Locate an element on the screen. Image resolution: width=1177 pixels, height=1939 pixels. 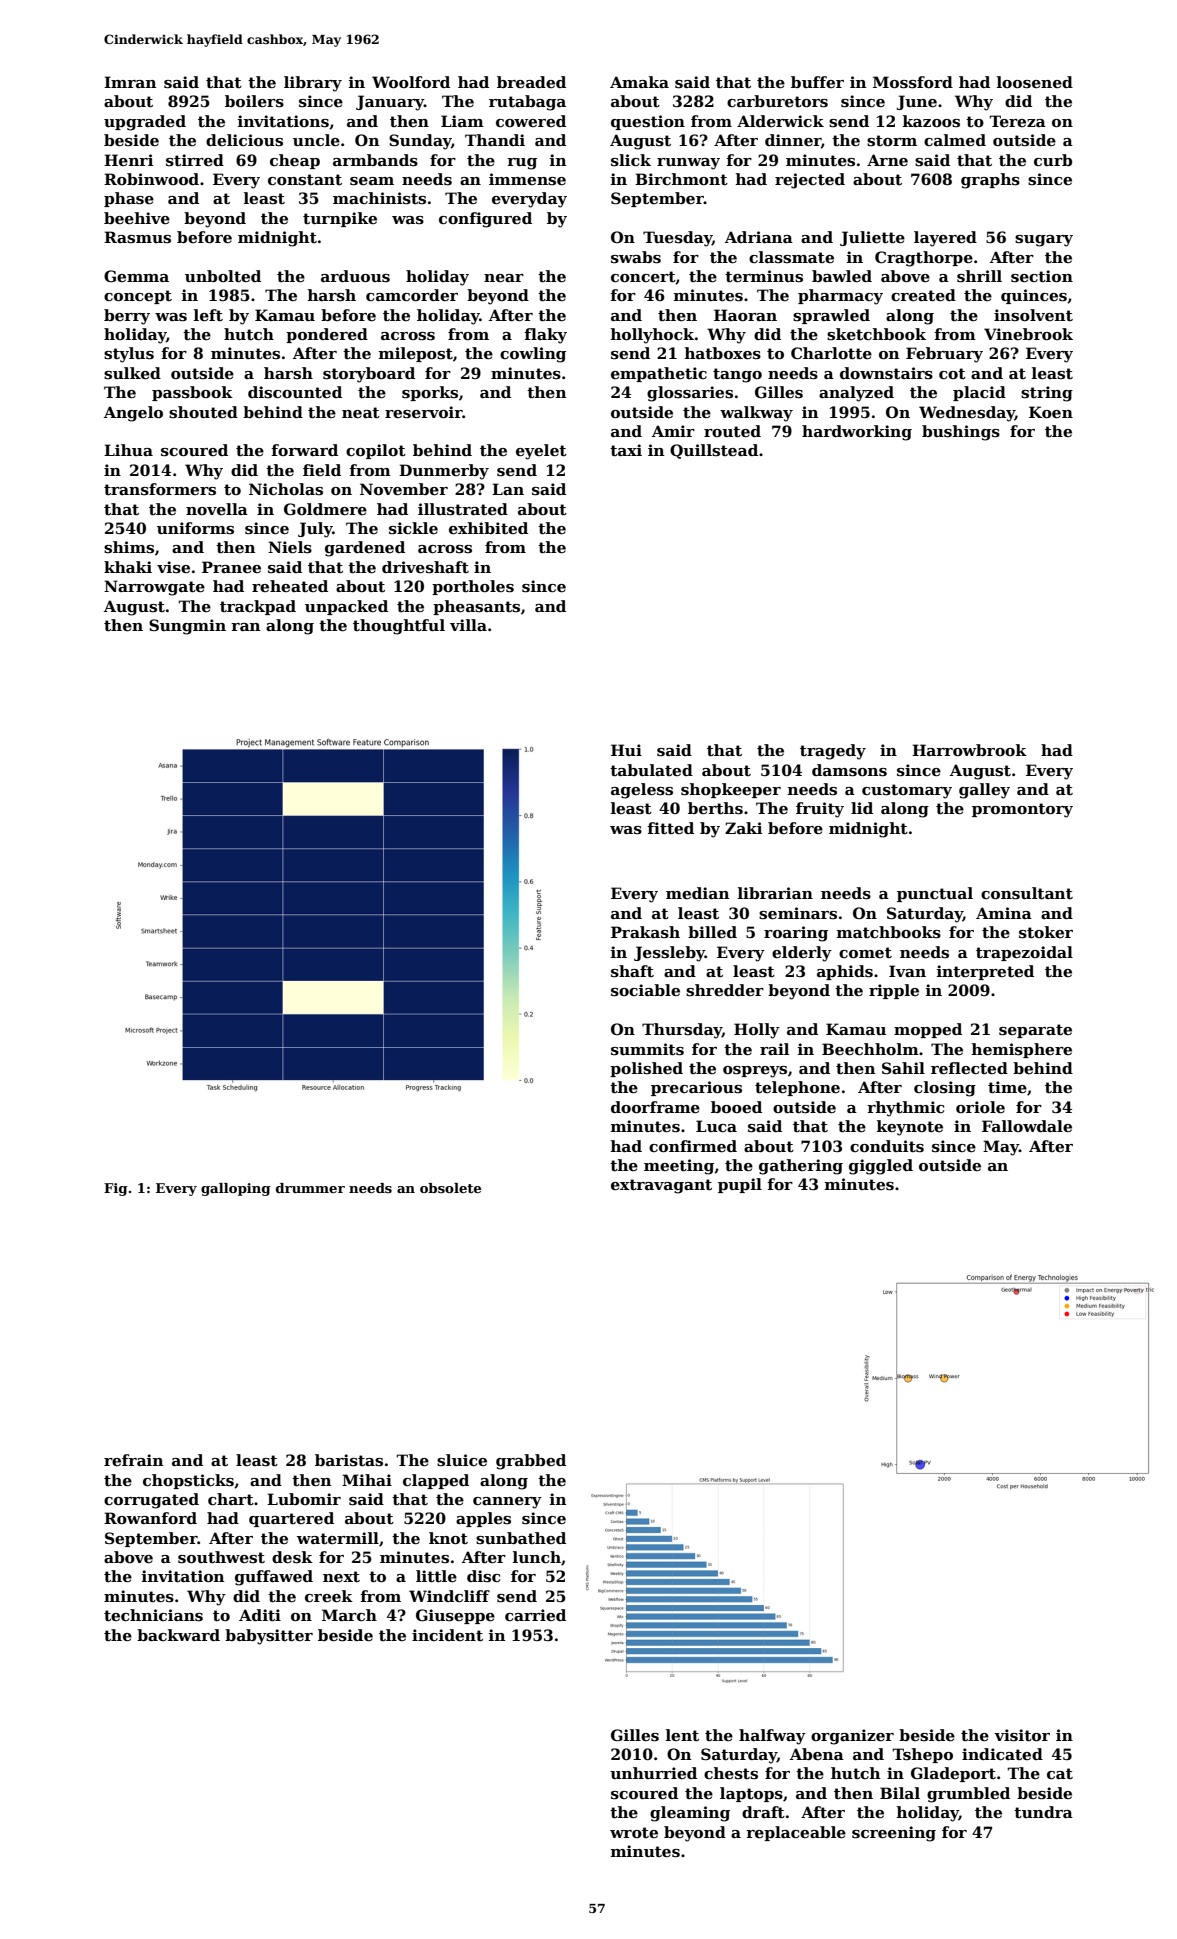
incident is located at coordinates (447, 1635).
